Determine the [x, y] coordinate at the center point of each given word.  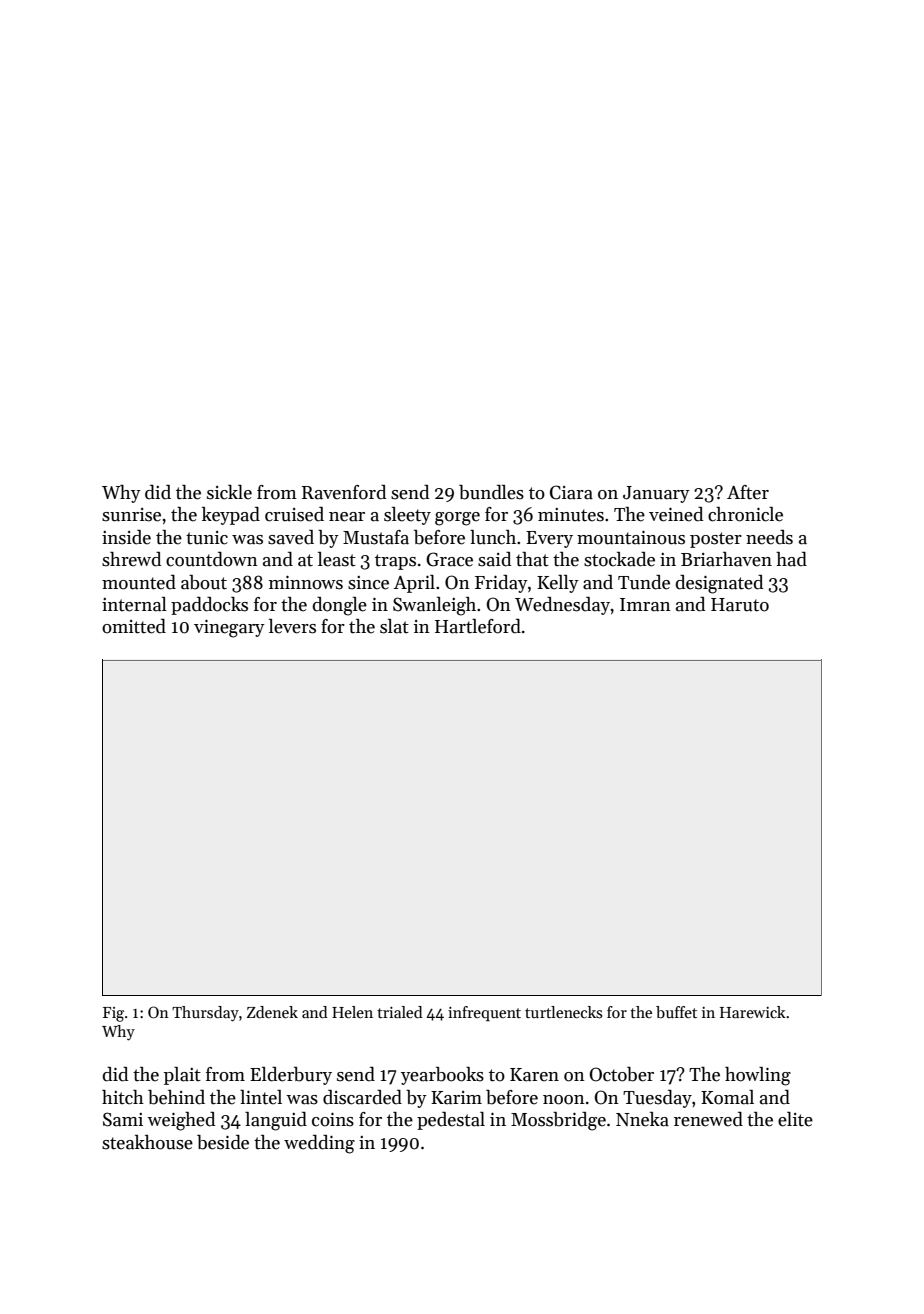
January [656, 494]
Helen [352, 1012]
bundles [491, 492]
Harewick [753, 1012]
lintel [261, 1097]
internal [134, 604]
